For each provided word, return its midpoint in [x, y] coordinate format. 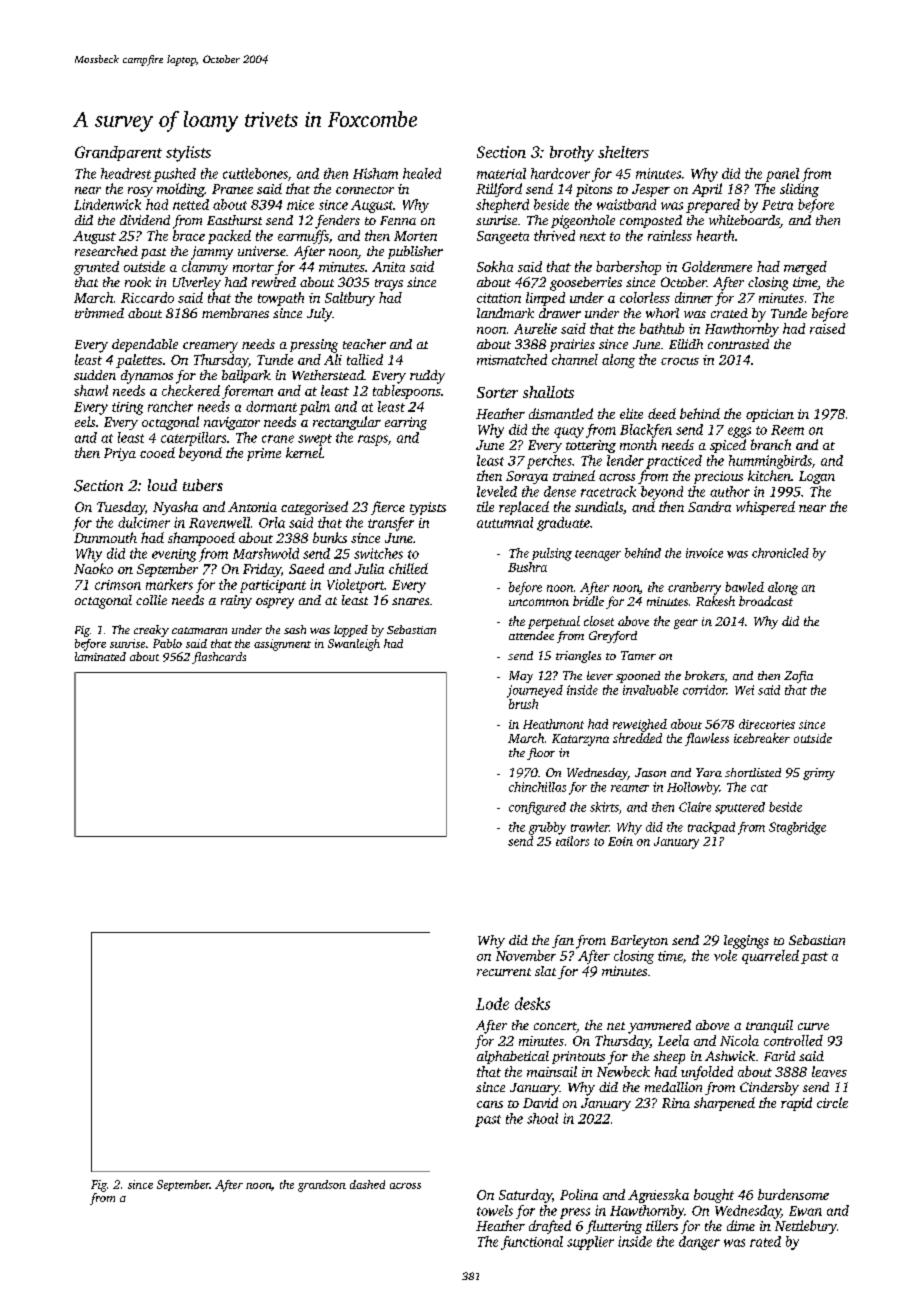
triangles [578, 657]
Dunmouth [105, 537]
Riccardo [147, 297]
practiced [674, 462]
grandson [322, 1186]
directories [767, 724]
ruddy [427, 377]
